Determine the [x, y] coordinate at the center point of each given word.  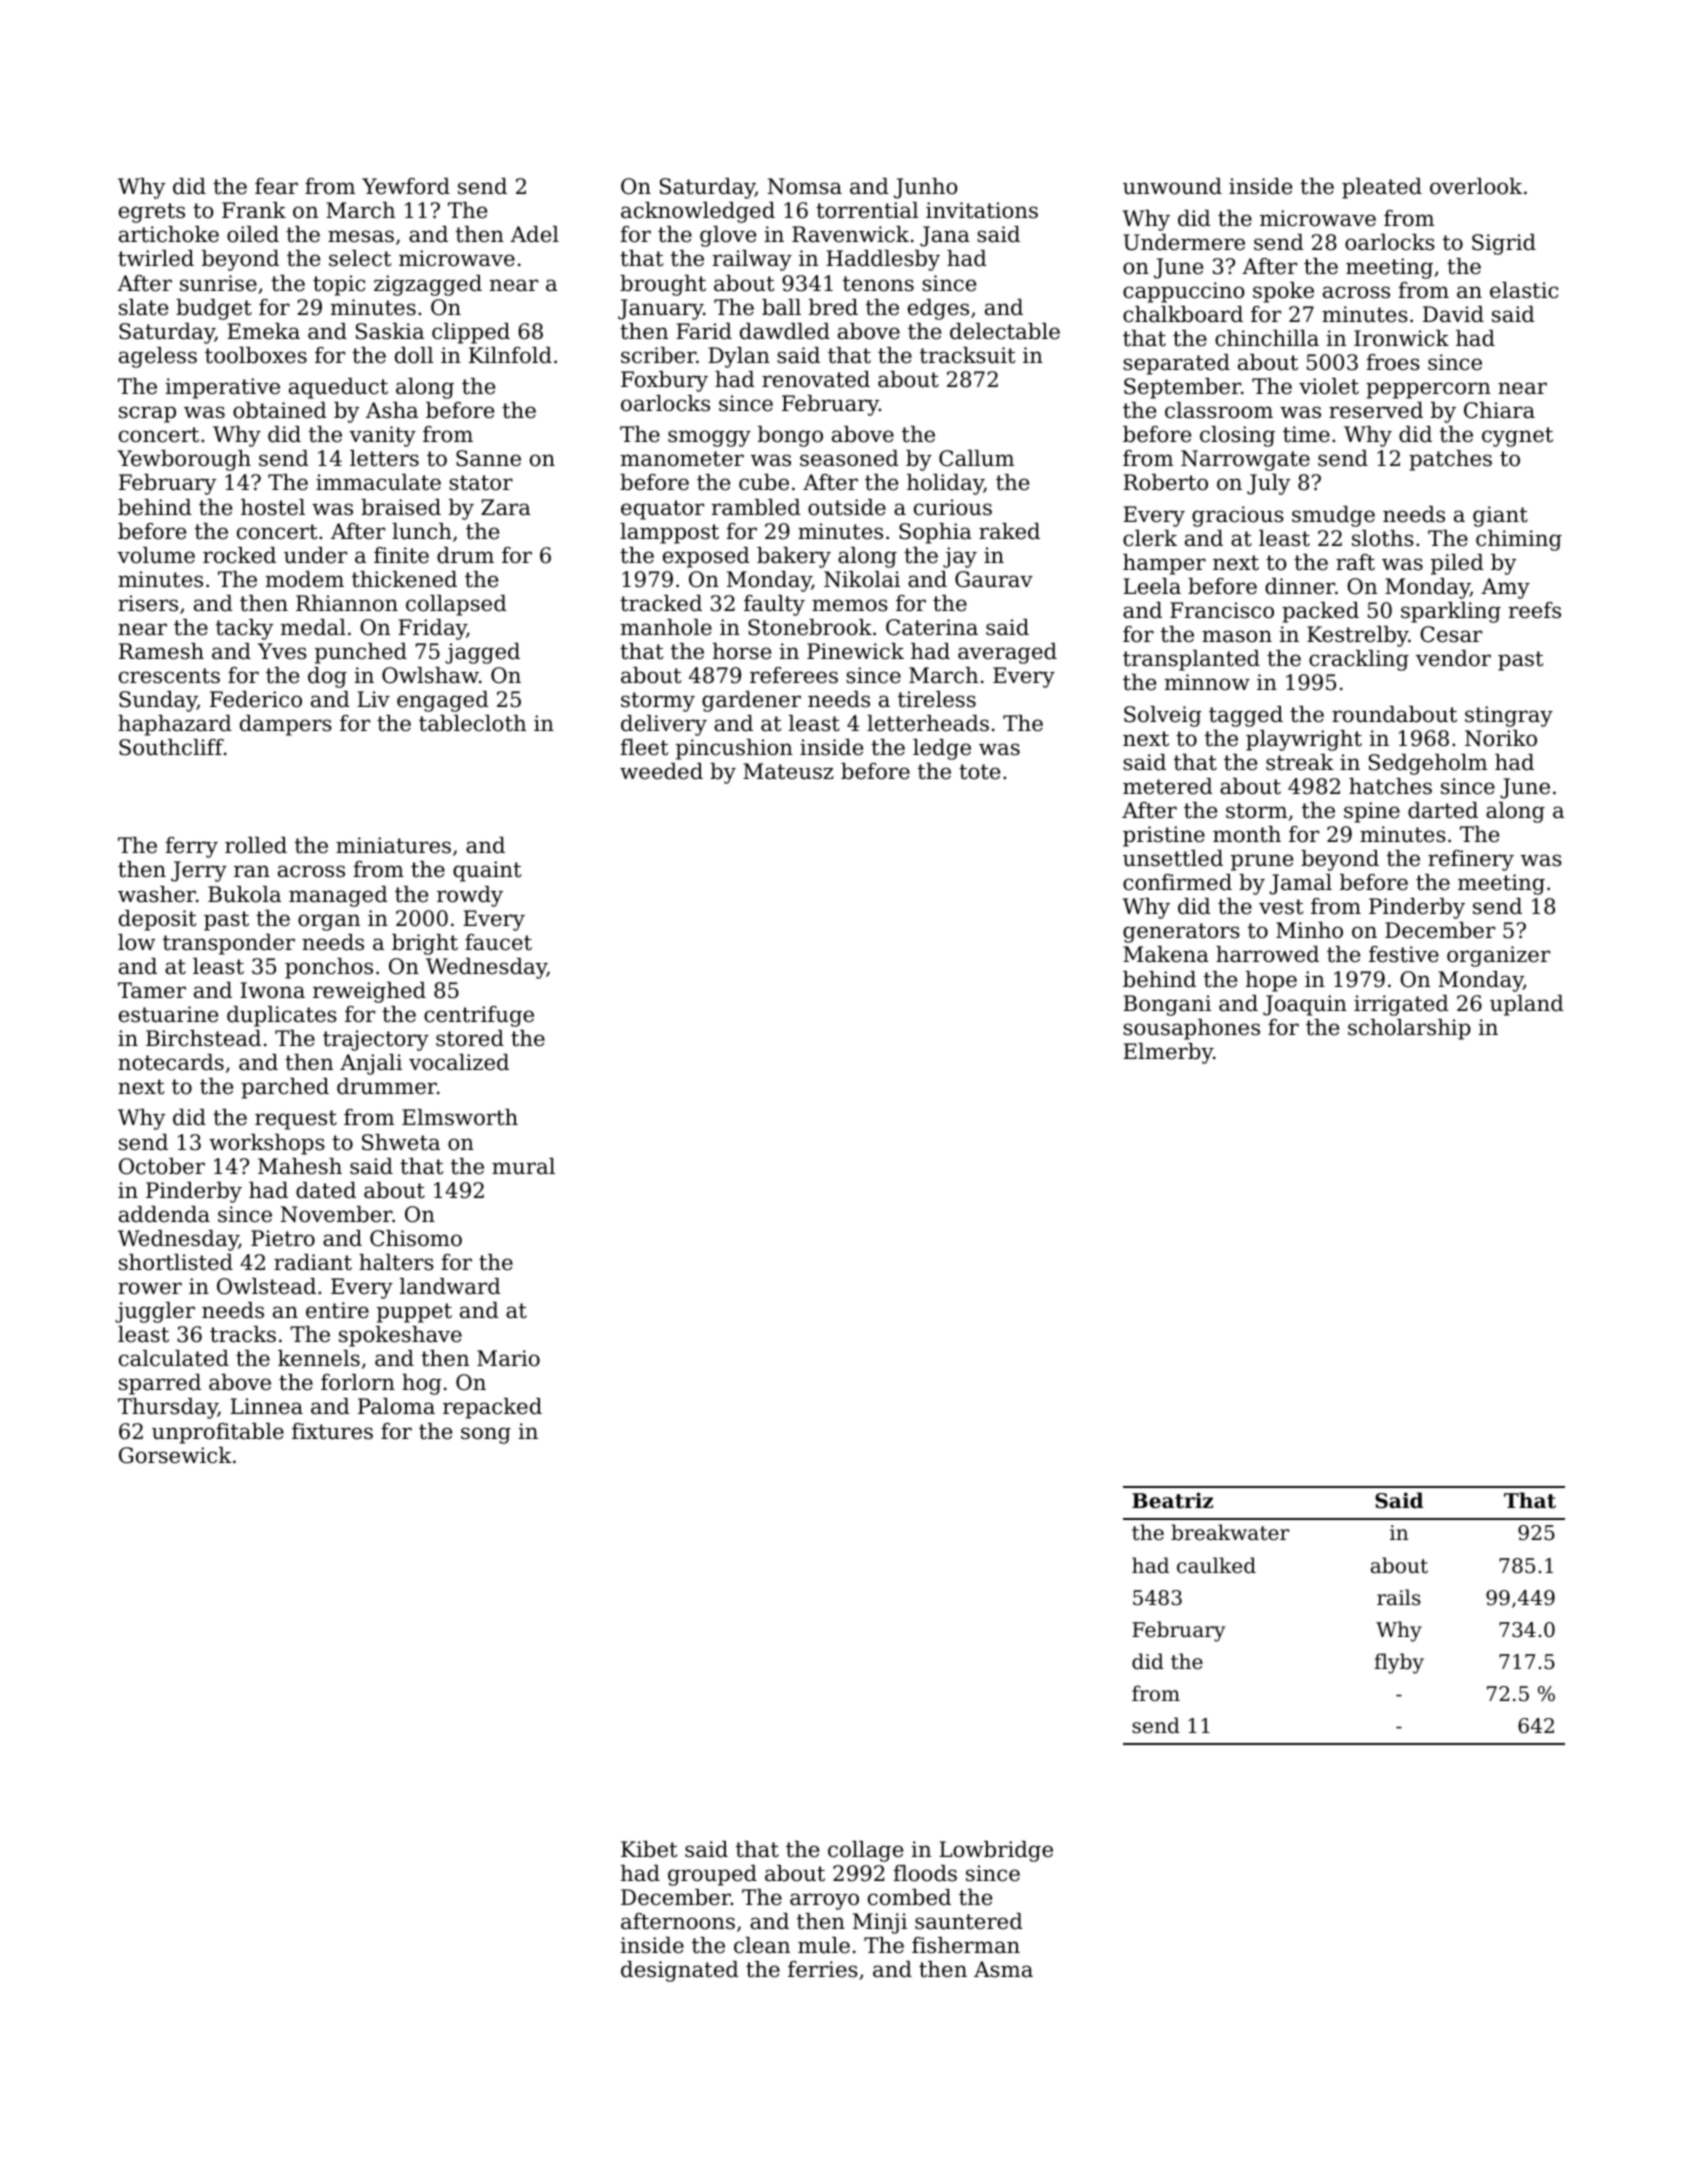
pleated [1382, 188]
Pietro [283, 1238]
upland [1527, 1005]
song [486, 1435]
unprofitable [218, 1433]
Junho [925, 188]
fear [276, 186]
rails [1399, 1597]
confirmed [1177, 882]
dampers [286, 725]
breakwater [1230, 1532]
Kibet [649, 1849]
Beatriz [1172, 1500]
